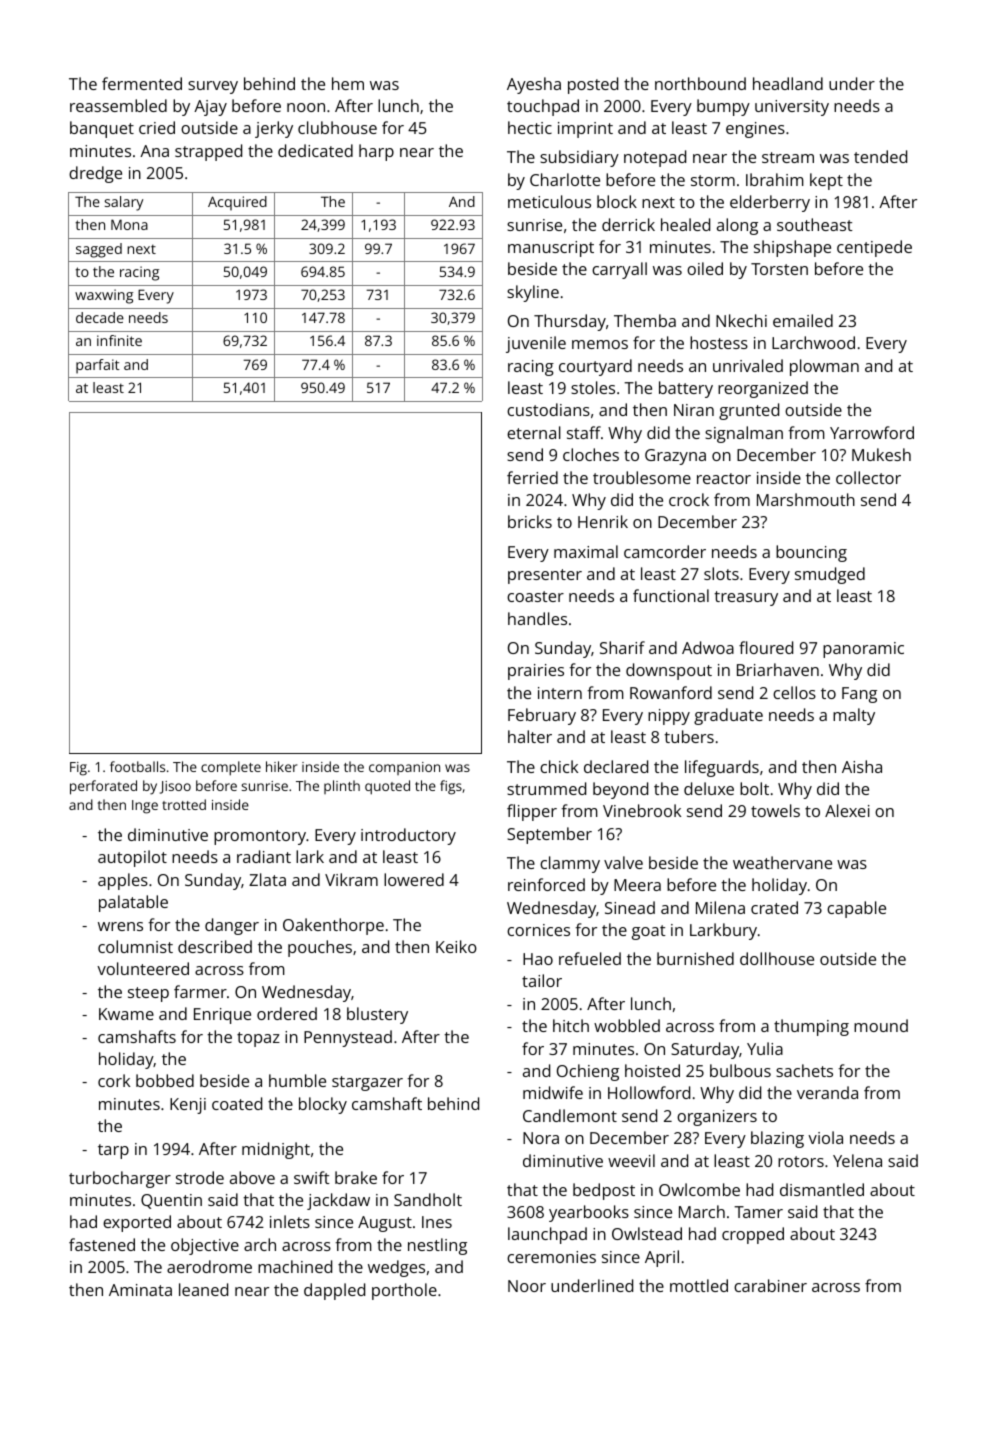  Describe the element at coordinates (585, 130) in the screenshot. I see `imprint` at that location.
